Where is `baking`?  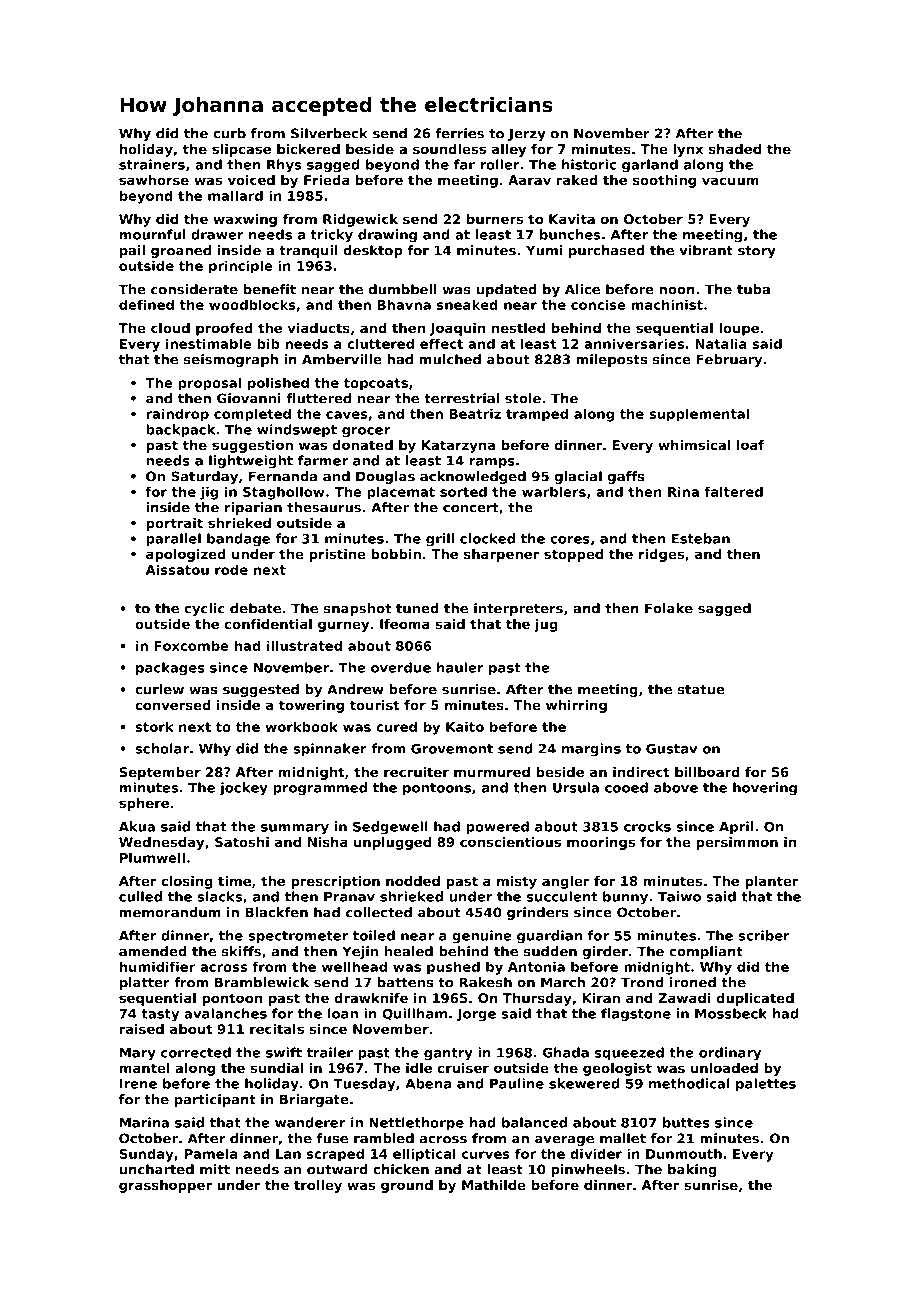
baking is located at coordinates (692, 1170).
